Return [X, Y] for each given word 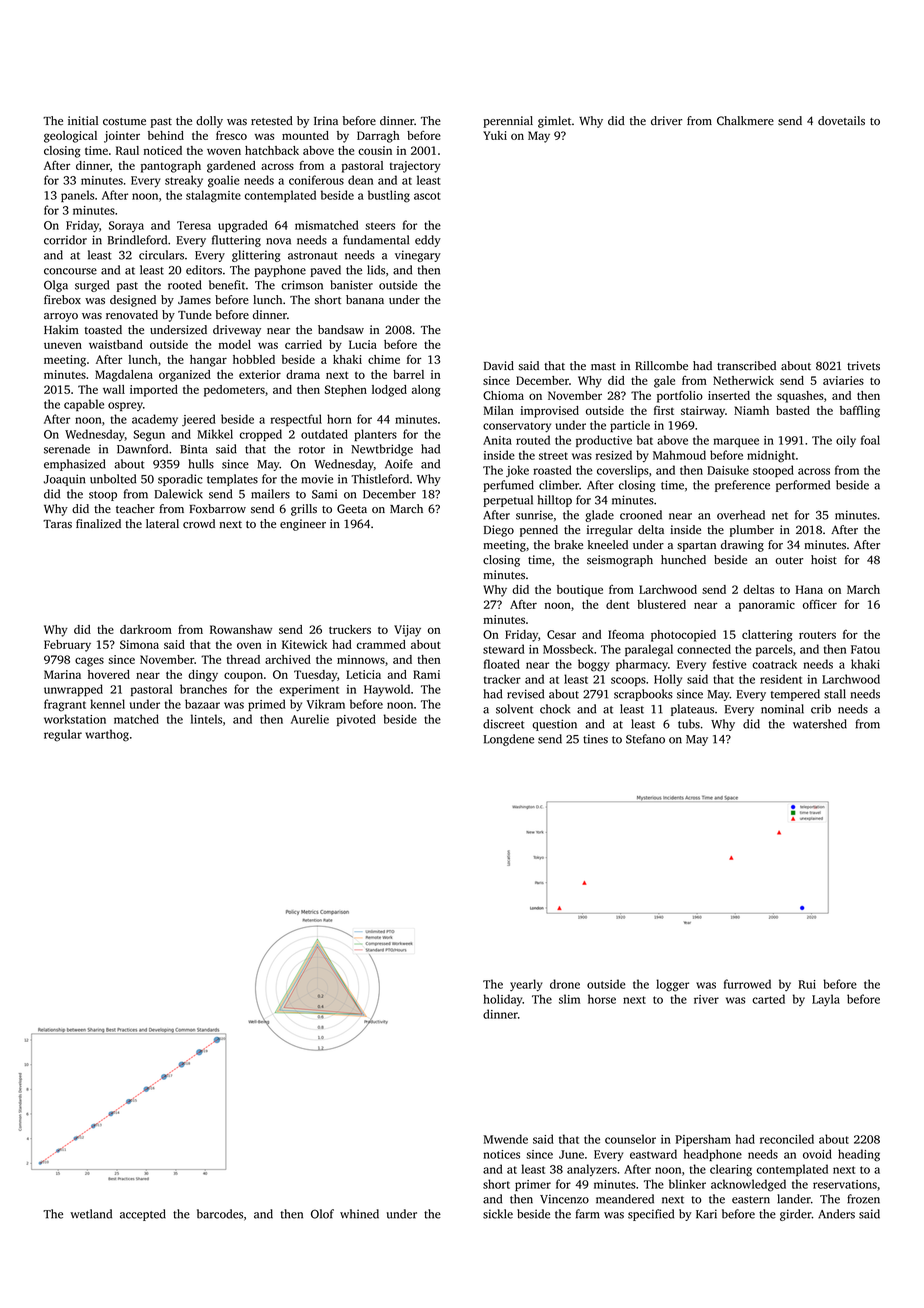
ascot [427, 196]
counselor [630, 1139]
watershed [820, 724]
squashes [800, 397]
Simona [139, 644]
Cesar [561, 634]
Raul [127, 150]
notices [501, 1154]
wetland [91, 1214]
